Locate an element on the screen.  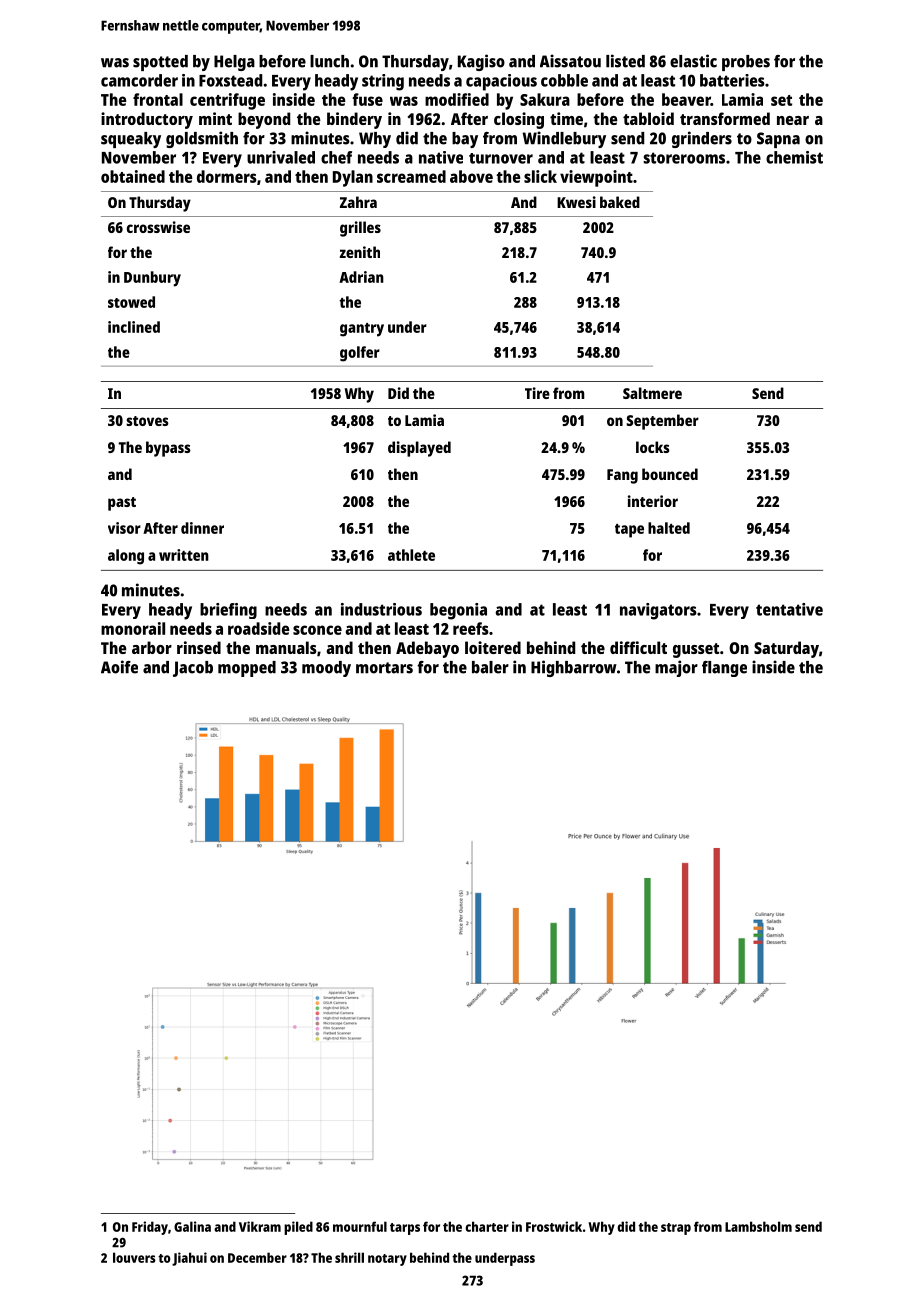
golfer is located at coordinates (360, 354).
